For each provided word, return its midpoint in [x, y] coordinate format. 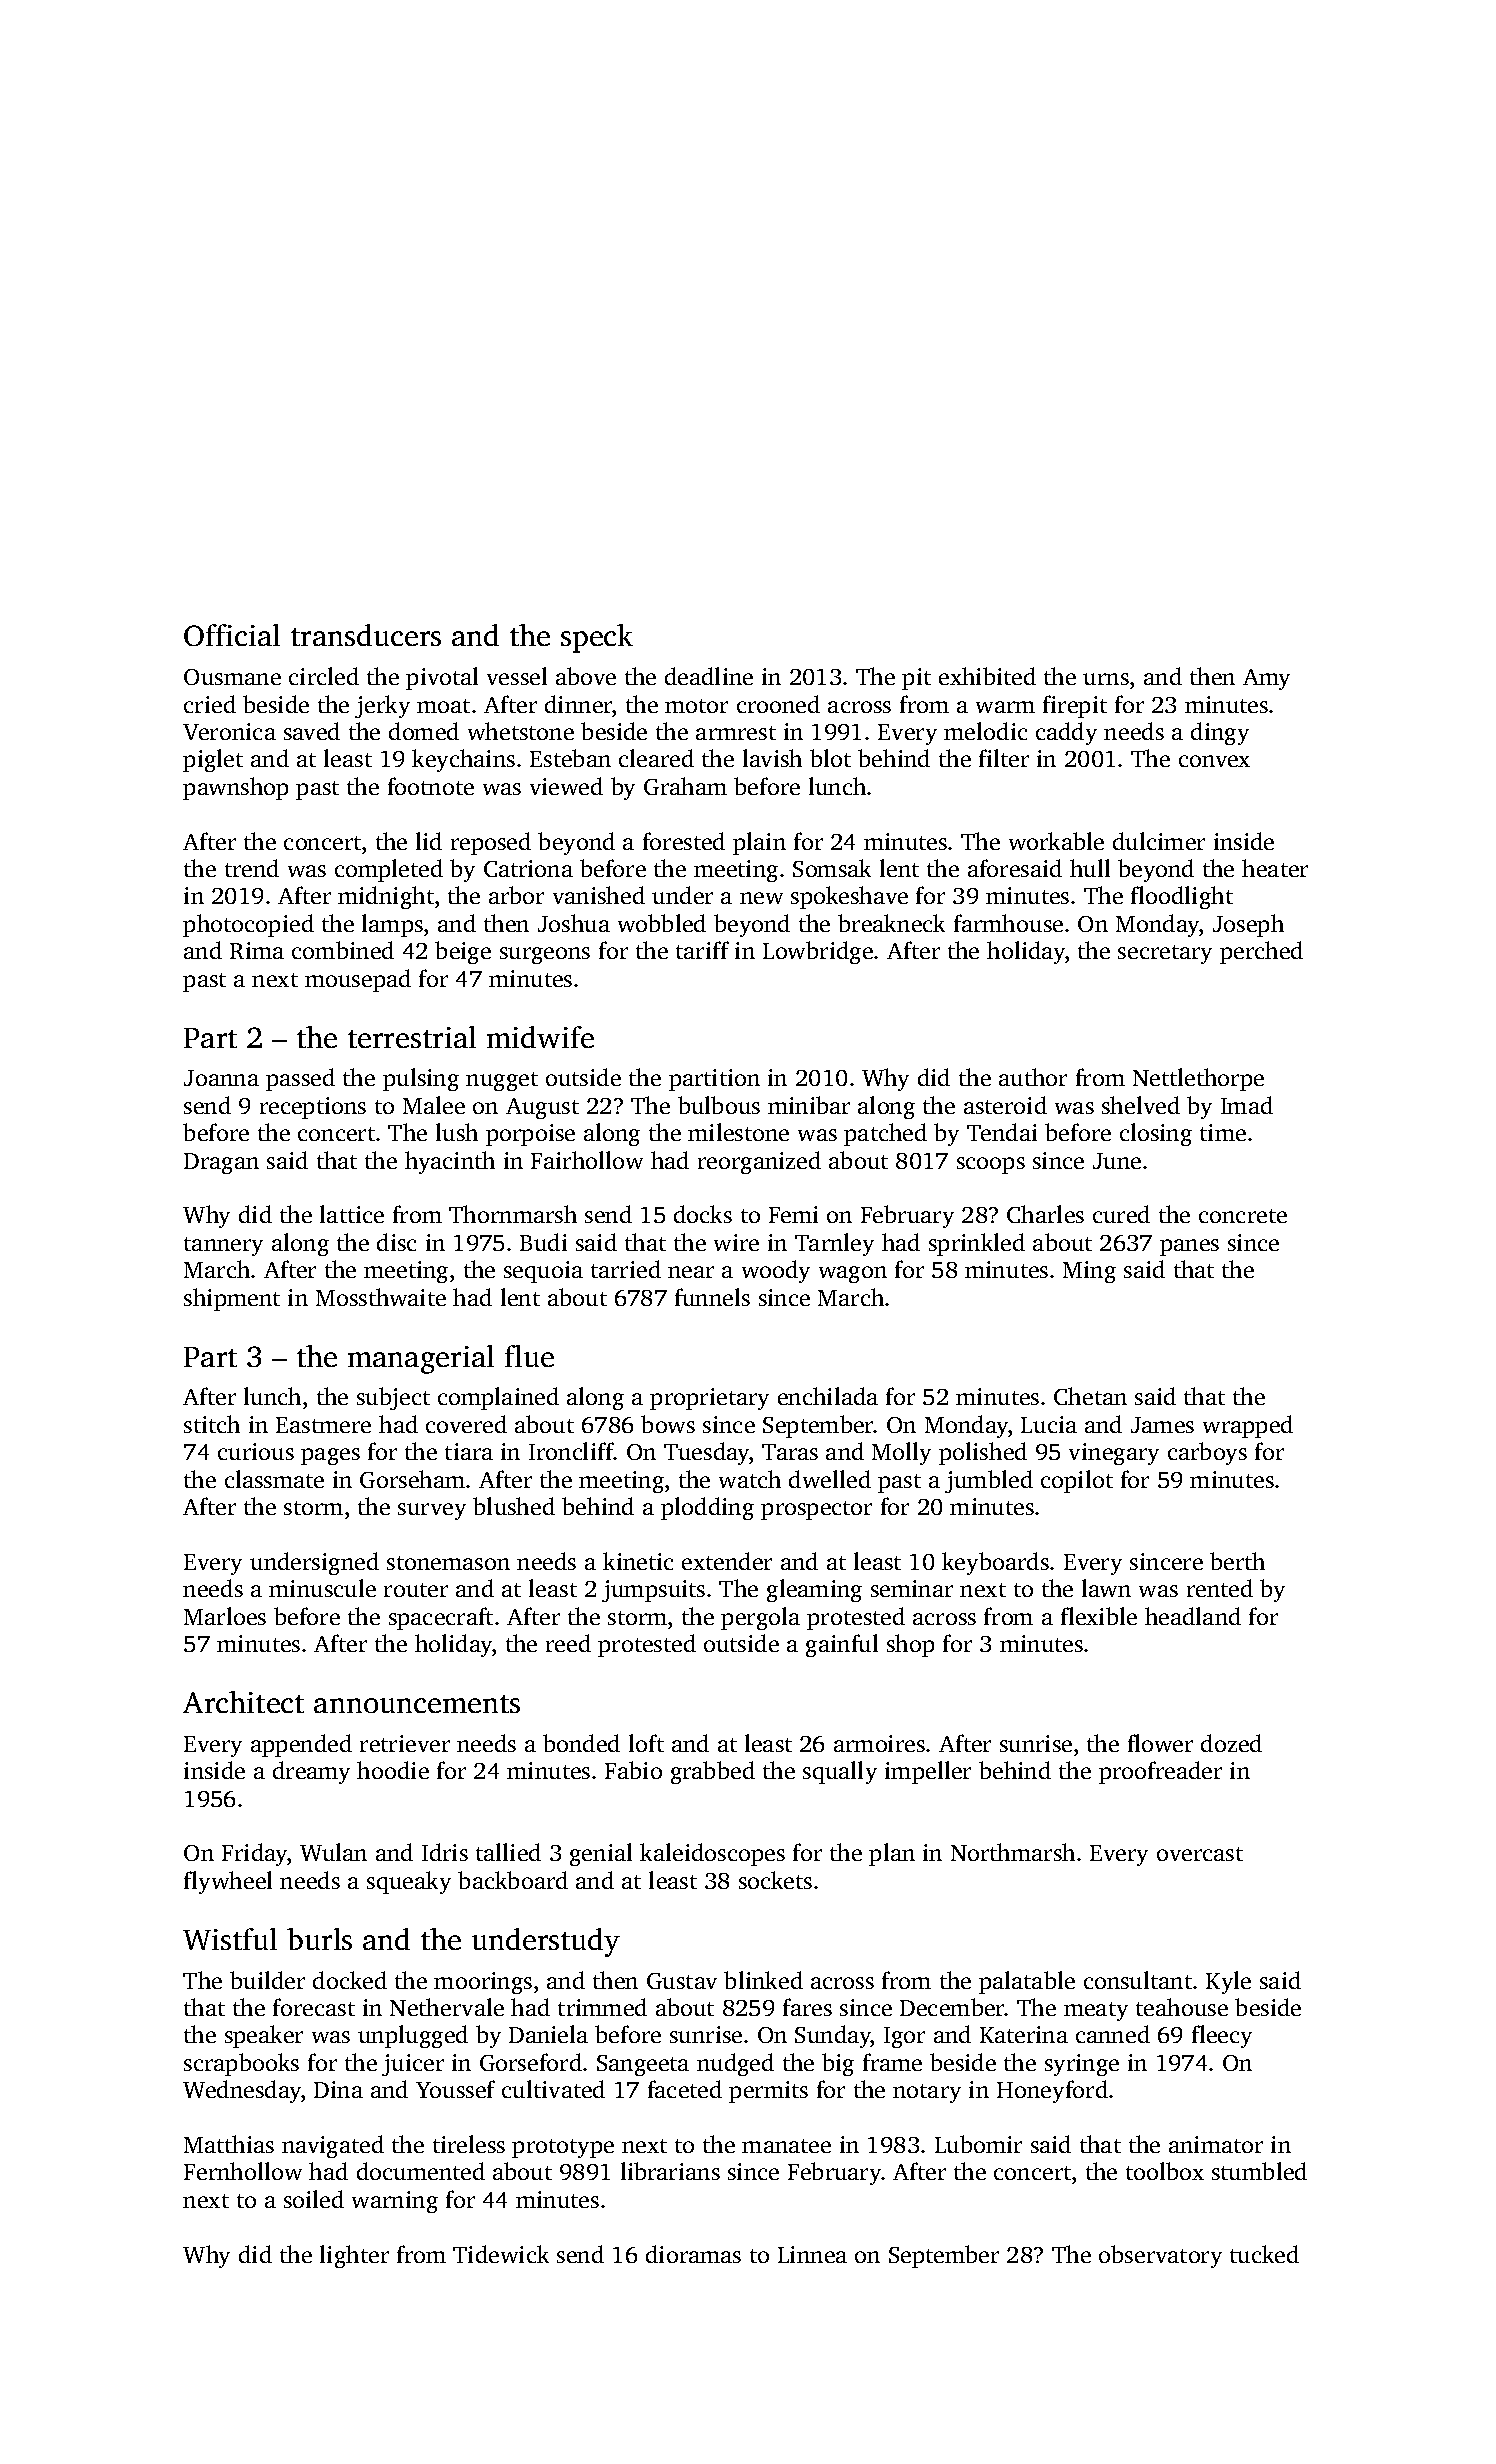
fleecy [1222, 2036]
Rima [257, 950]
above [586, 676]
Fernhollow [243, 2171]
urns [1106, 679]
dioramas [693, 2254]
